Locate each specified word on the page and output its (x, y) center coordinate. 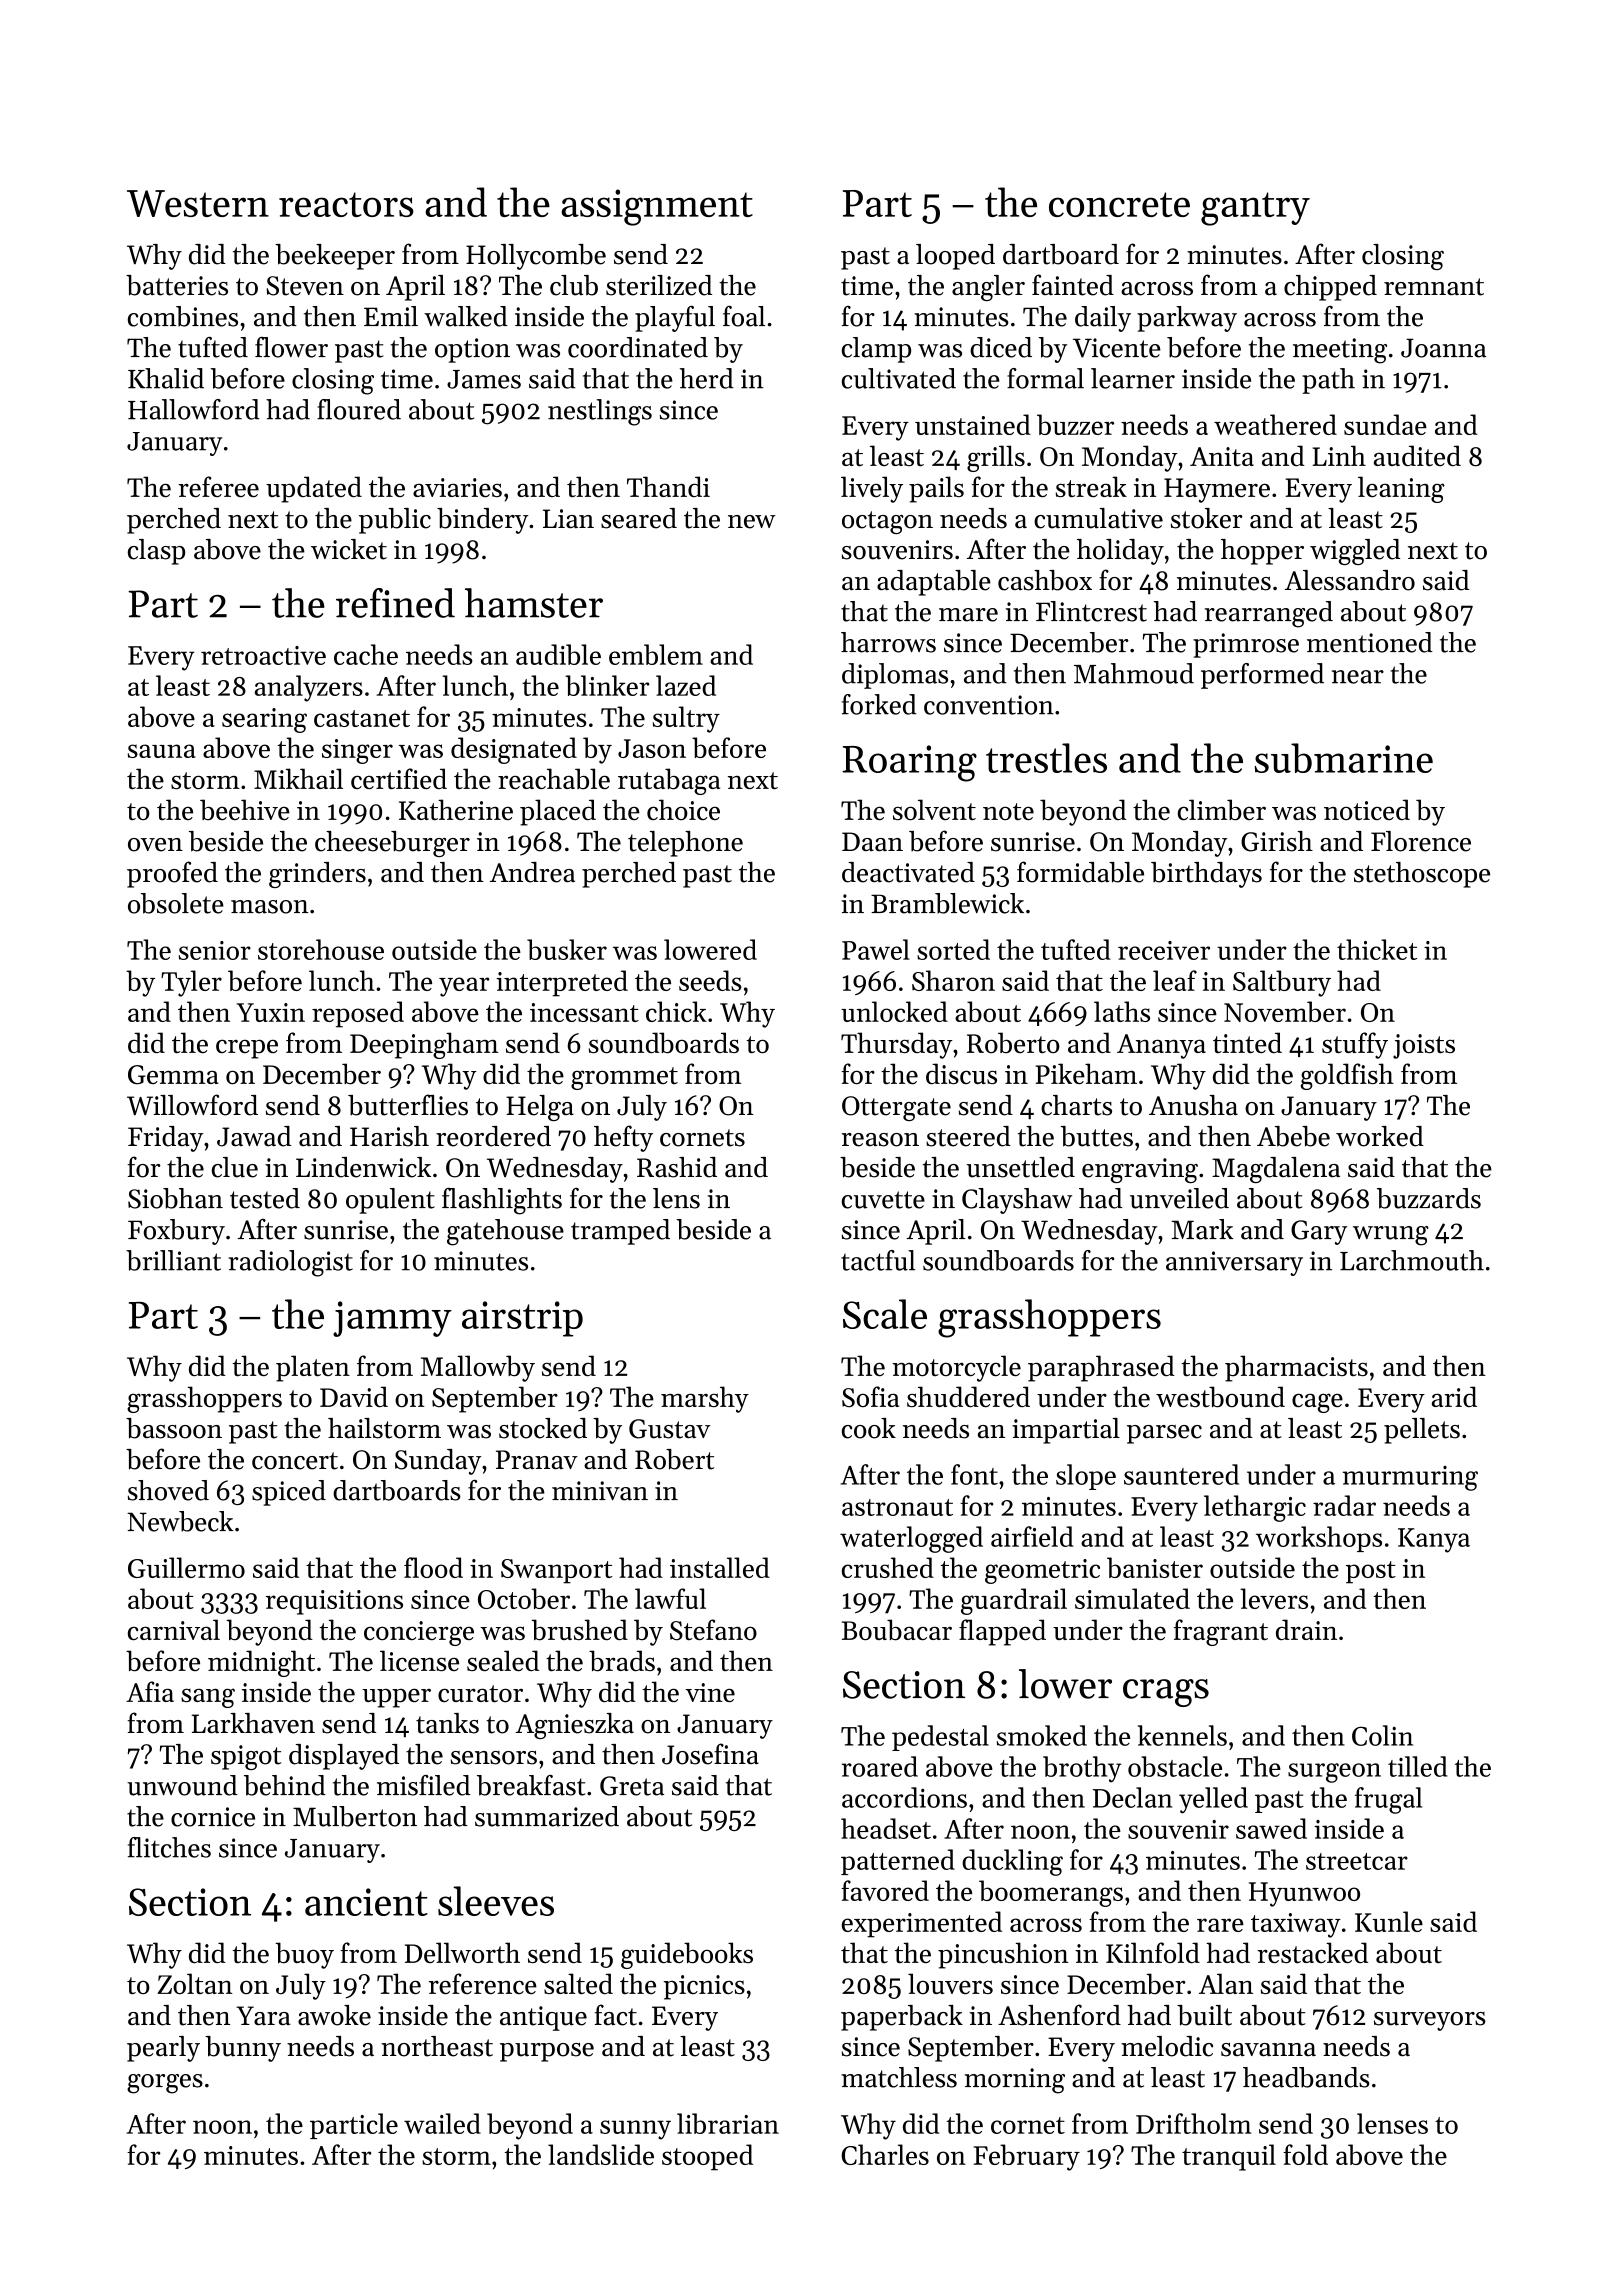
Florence (1421, 841)
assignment (657, 207)
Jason (652, 748)
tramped (620, 1232)
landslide (601, 2154)
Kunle (1389, 1921)
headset (886, 1828)
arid (1454, 1396)
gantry (1255, 209)
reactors (346, 204)
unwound (182, 1785)
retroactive (263, 655)
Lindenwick (363, 1167)
